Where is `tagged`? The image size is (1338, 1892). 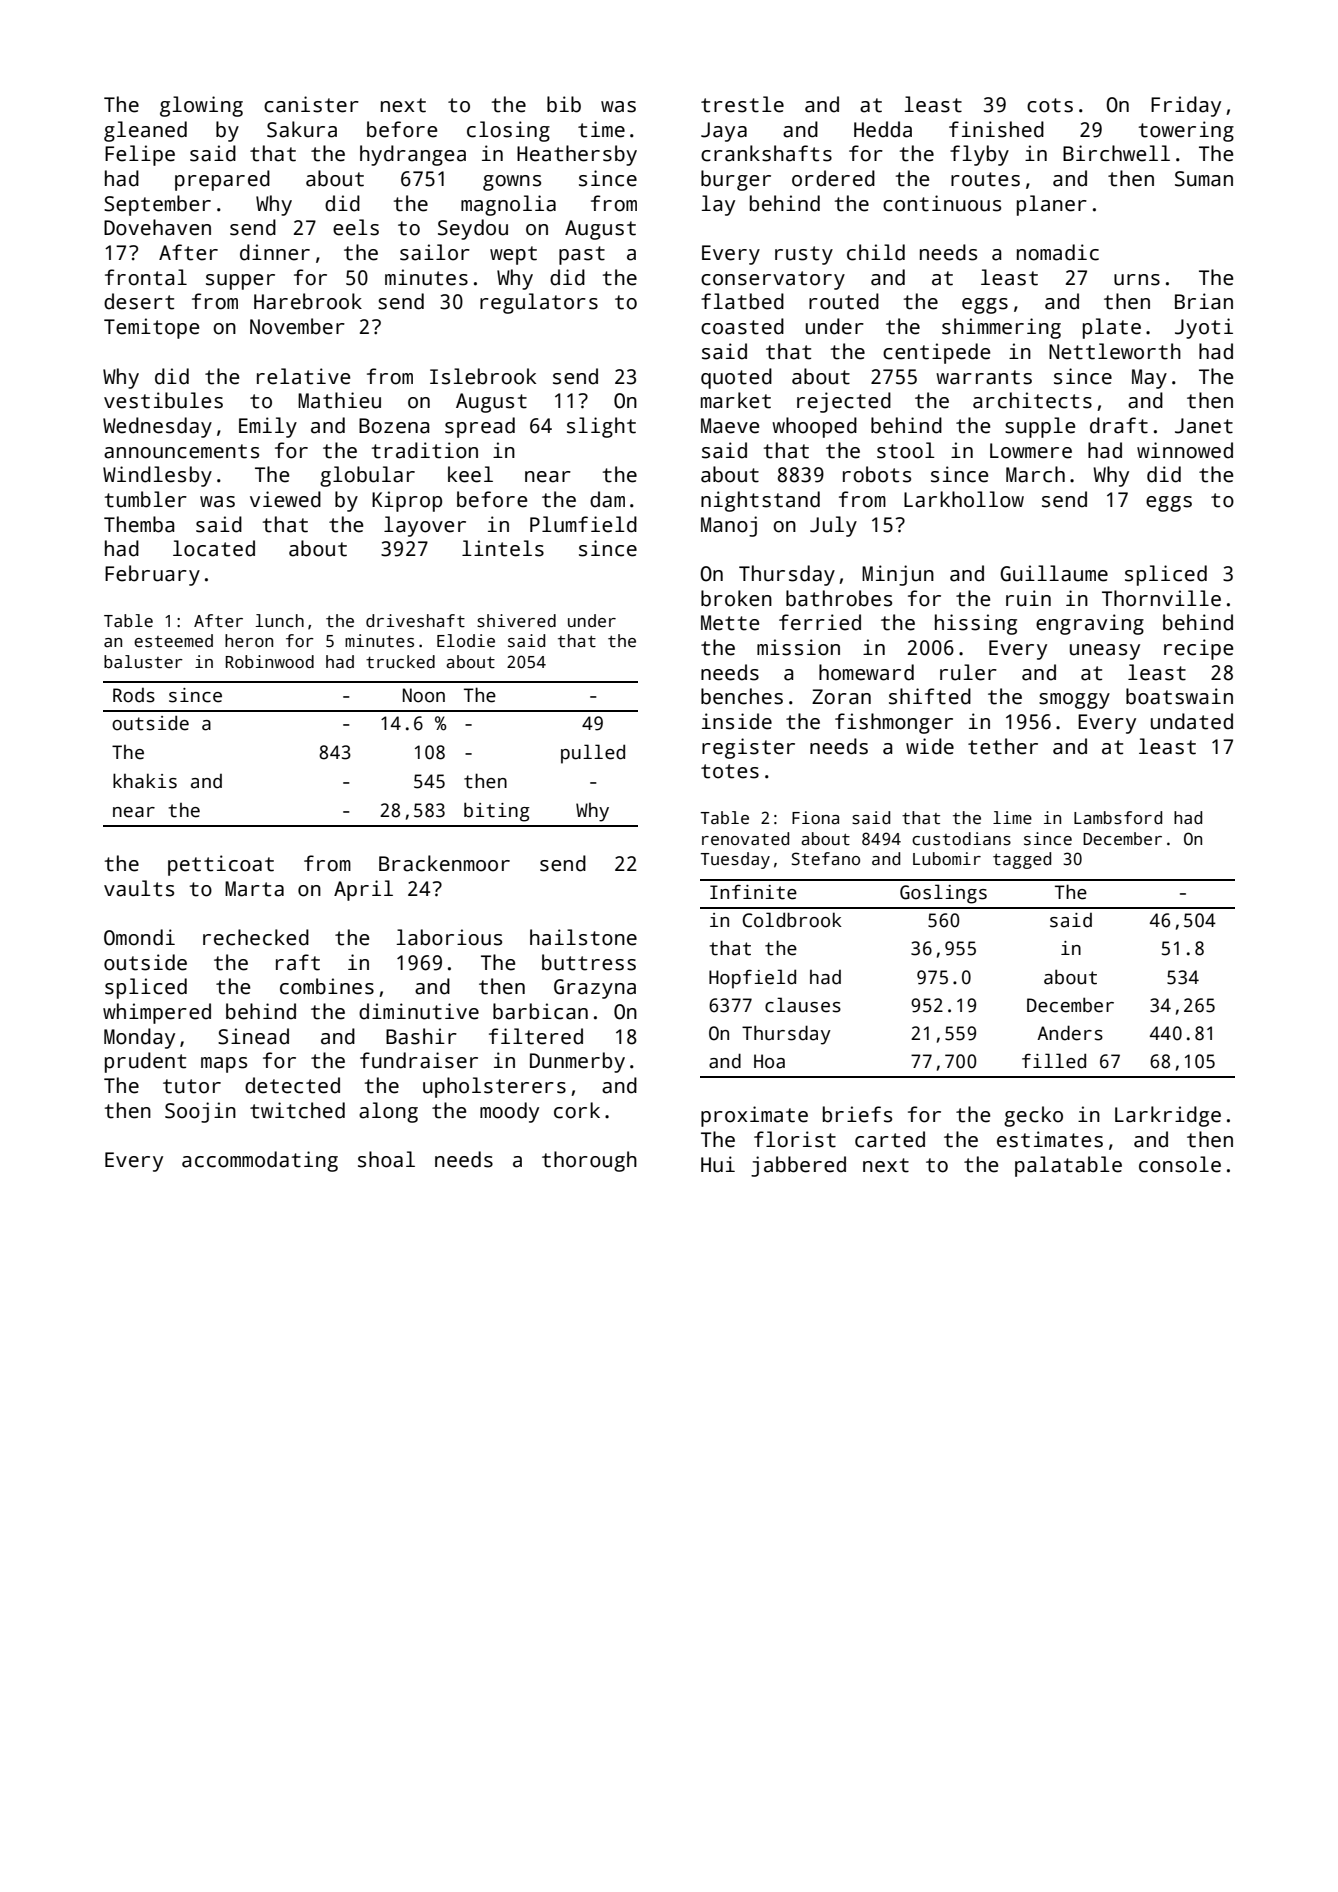
tagged is located at coordinates (1022, 860).
